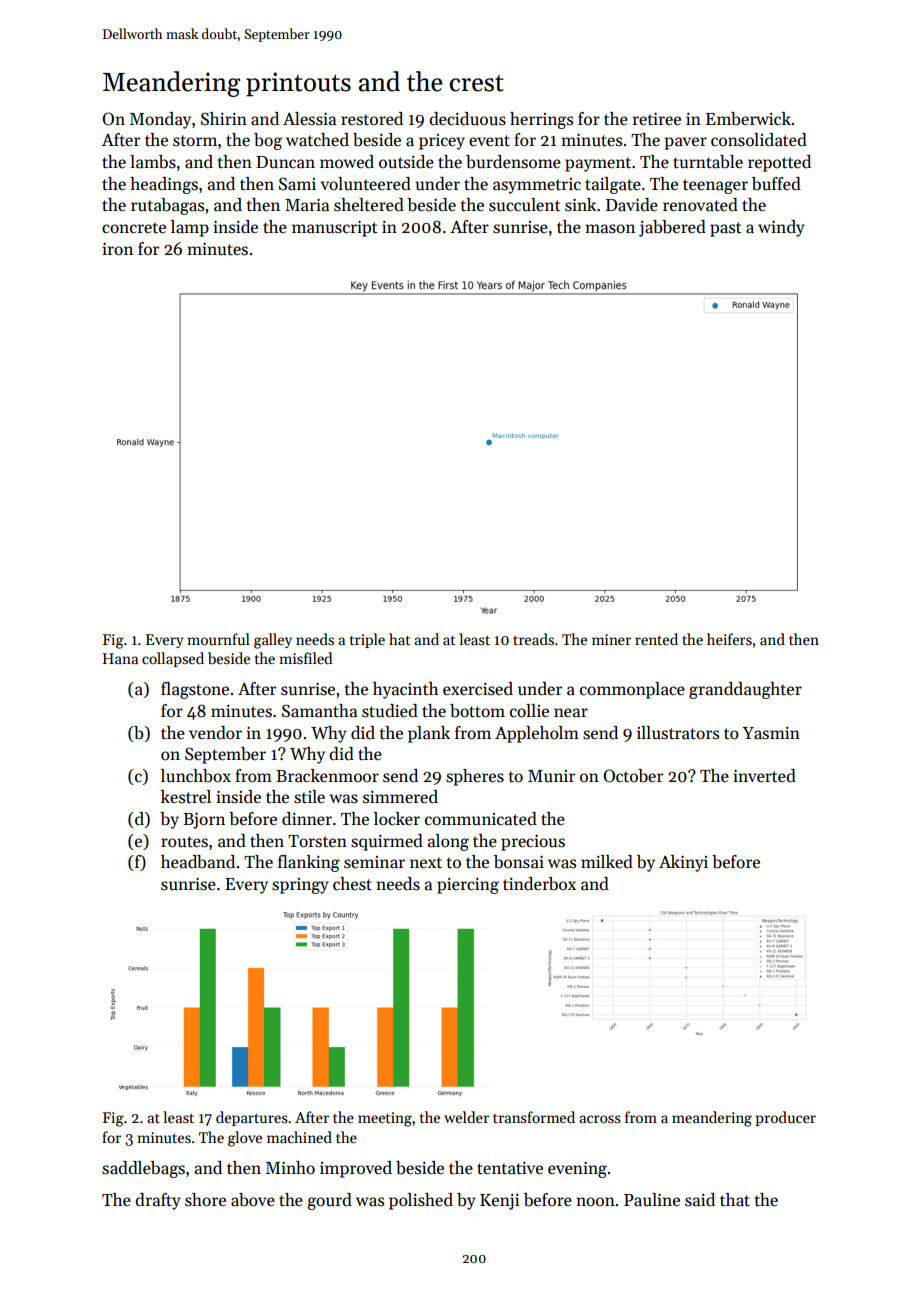  Describe the element at coordinates (683, 863) in the document. I see `Akinyi` at that location.
